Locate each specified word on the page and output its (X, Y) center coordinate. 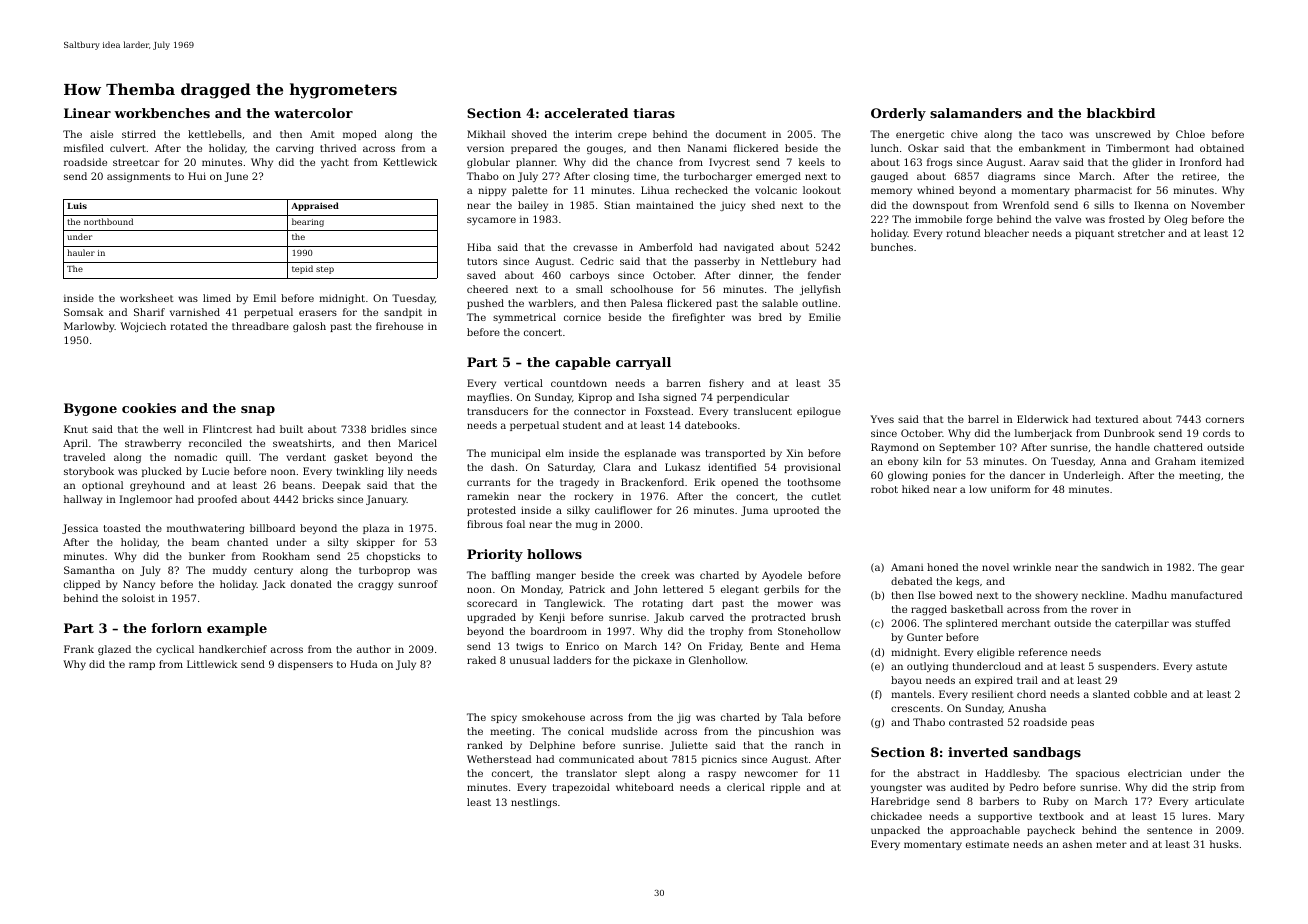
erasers (318, 313)
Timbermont (1138, 148)
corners (1225, 420)
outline (819, 303)
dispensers (305, 665)
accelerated (586, 113)
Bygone (90, 409)
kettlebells (215, 134)
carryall (643, 363)
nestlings (534, 803)
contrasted (976, 722)
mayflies (488, 398)
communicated (596, 759)
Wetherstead (499, 759)
